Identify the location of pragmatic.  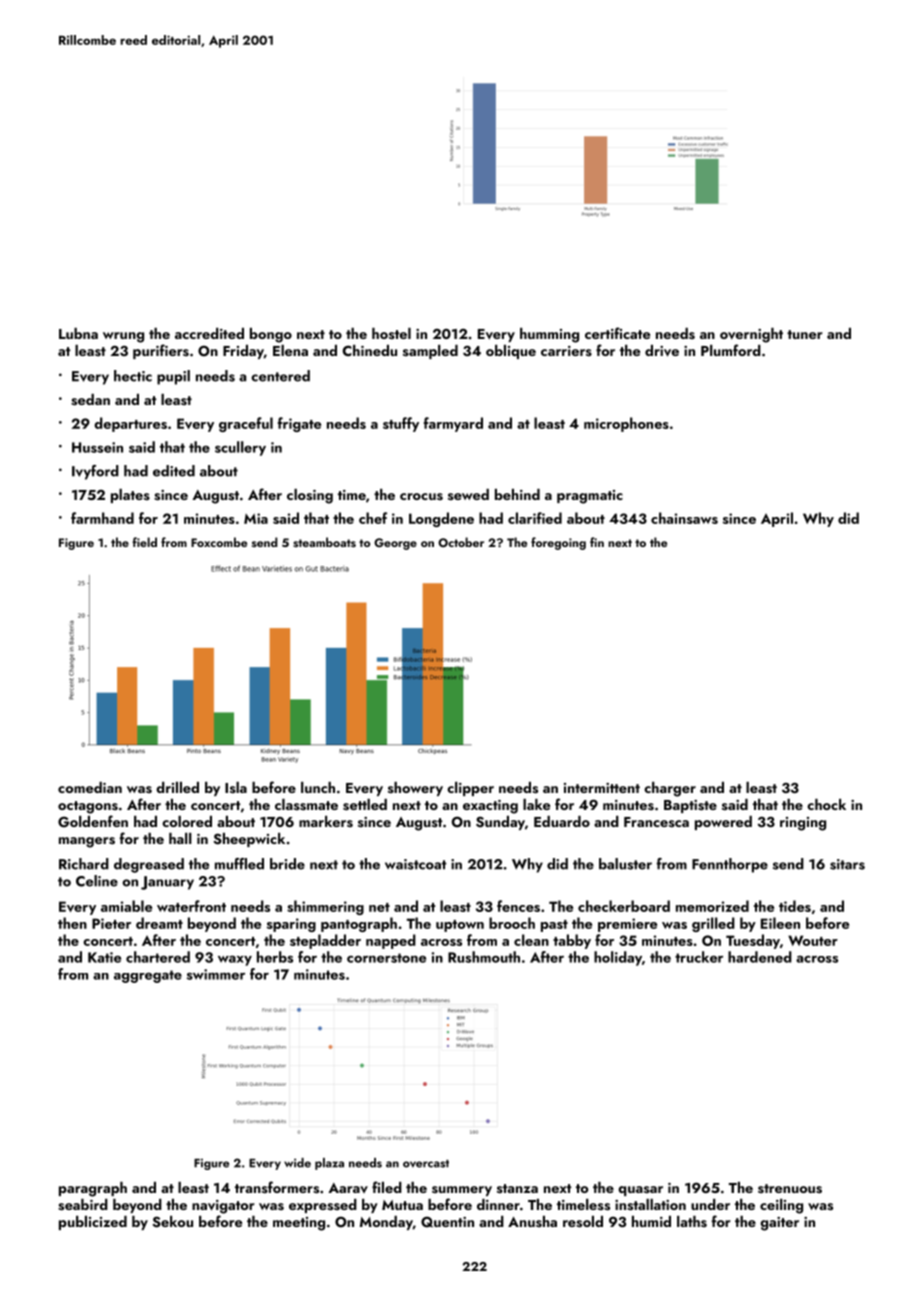
(590, 497).
